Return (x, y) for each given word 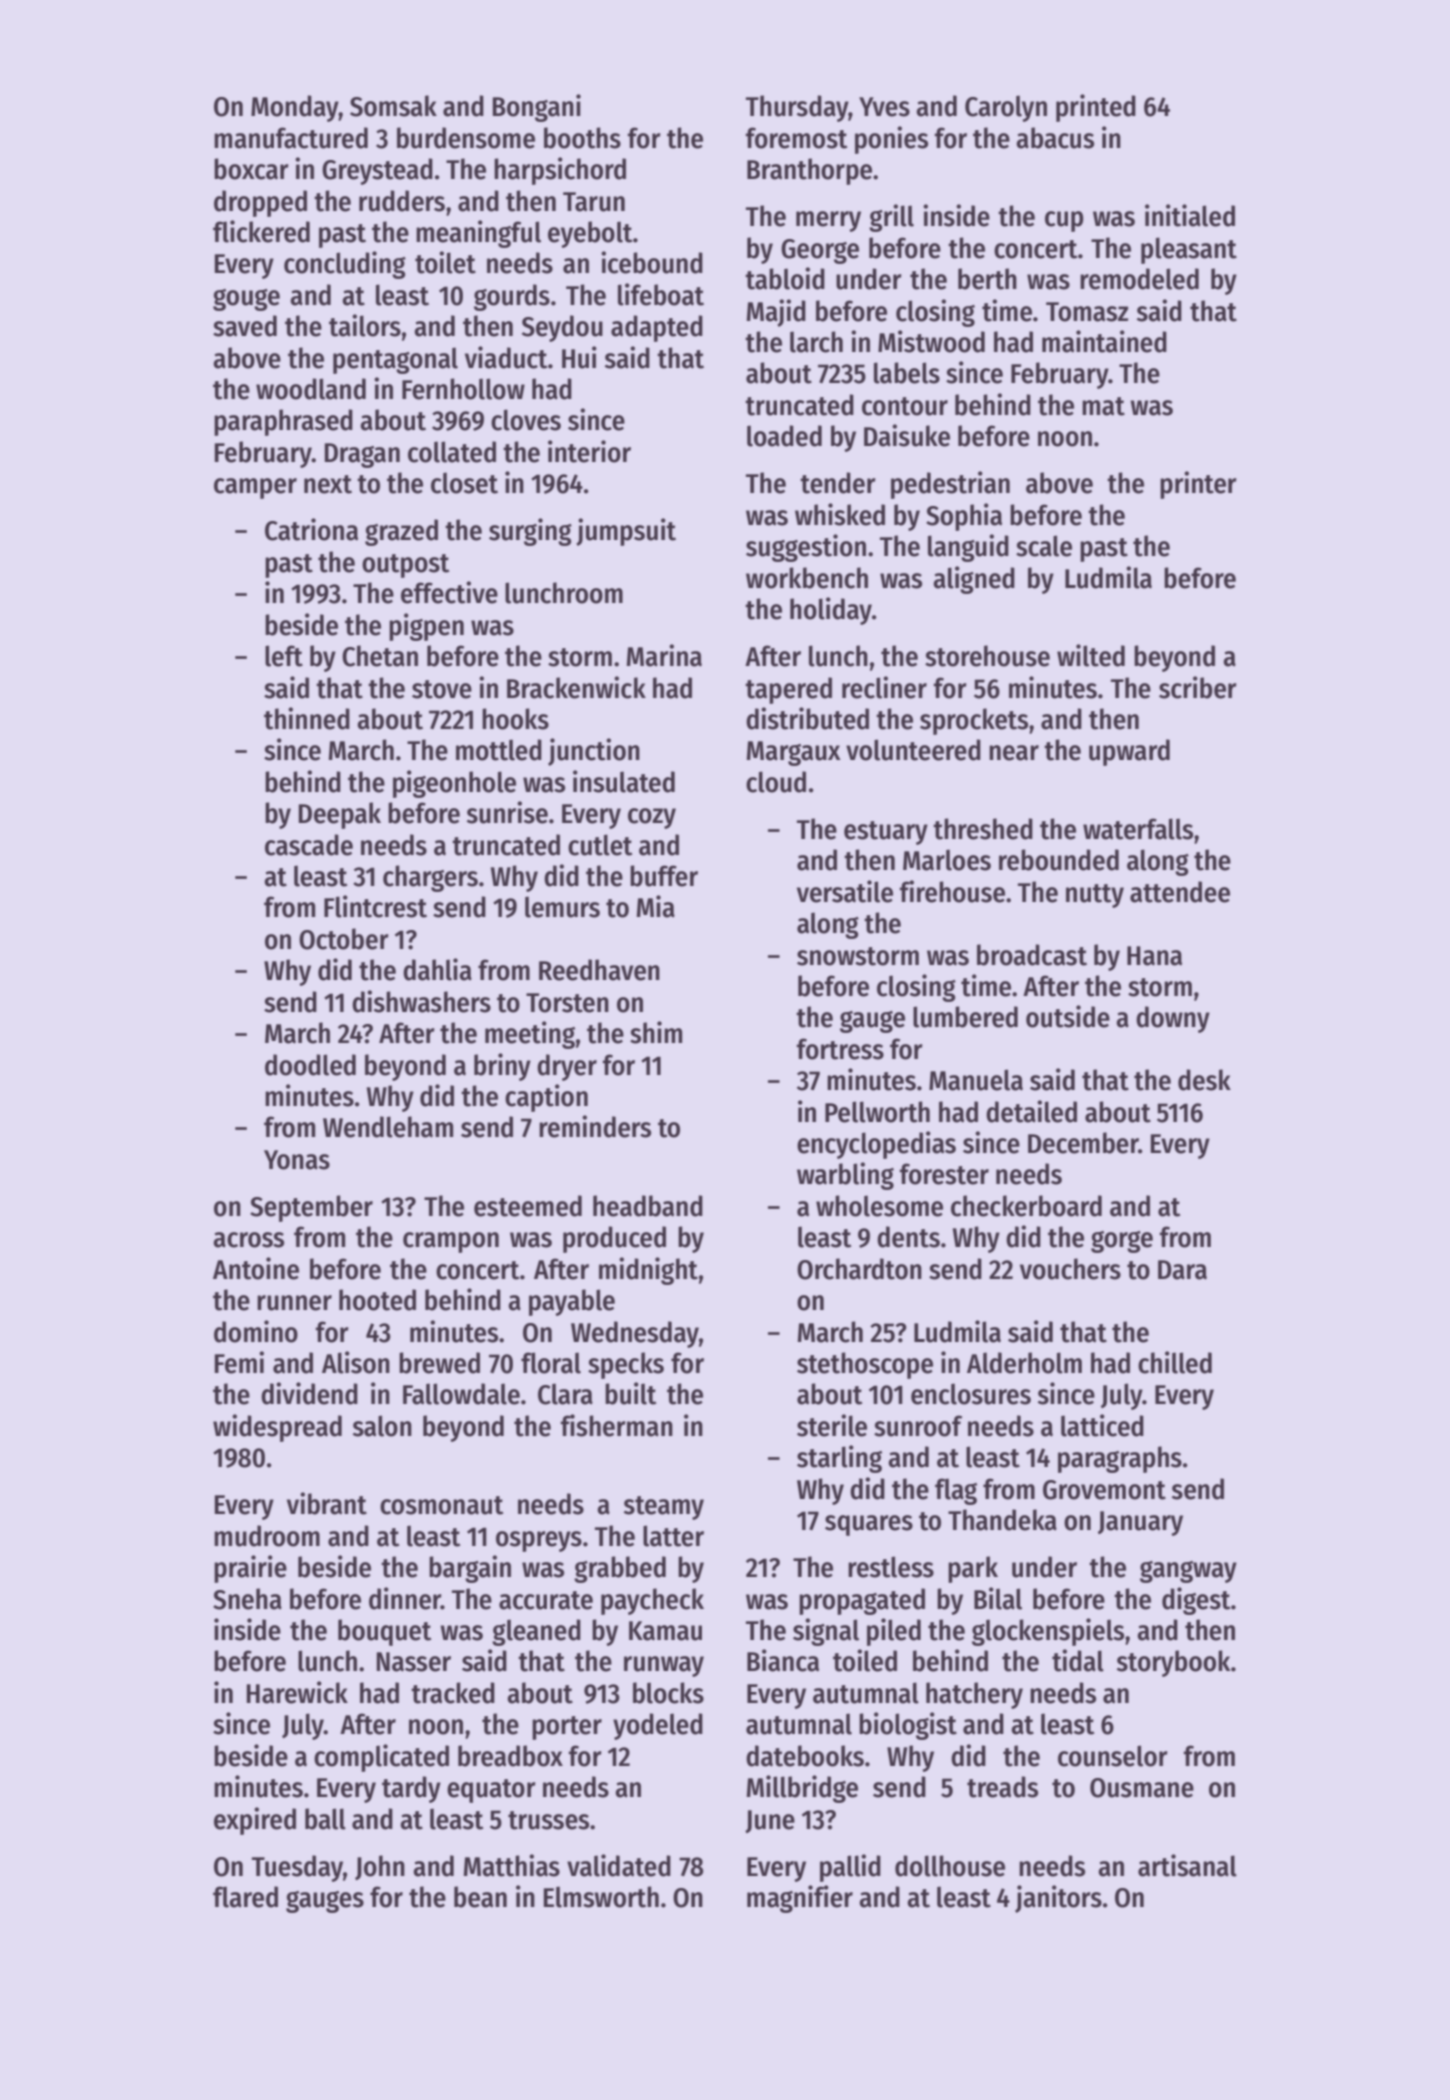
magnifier (800, 1899)
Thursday (797, 108)
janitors (1058, 1899)
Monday (295, 108)
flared (245, 1897)
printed (1096, 108)
